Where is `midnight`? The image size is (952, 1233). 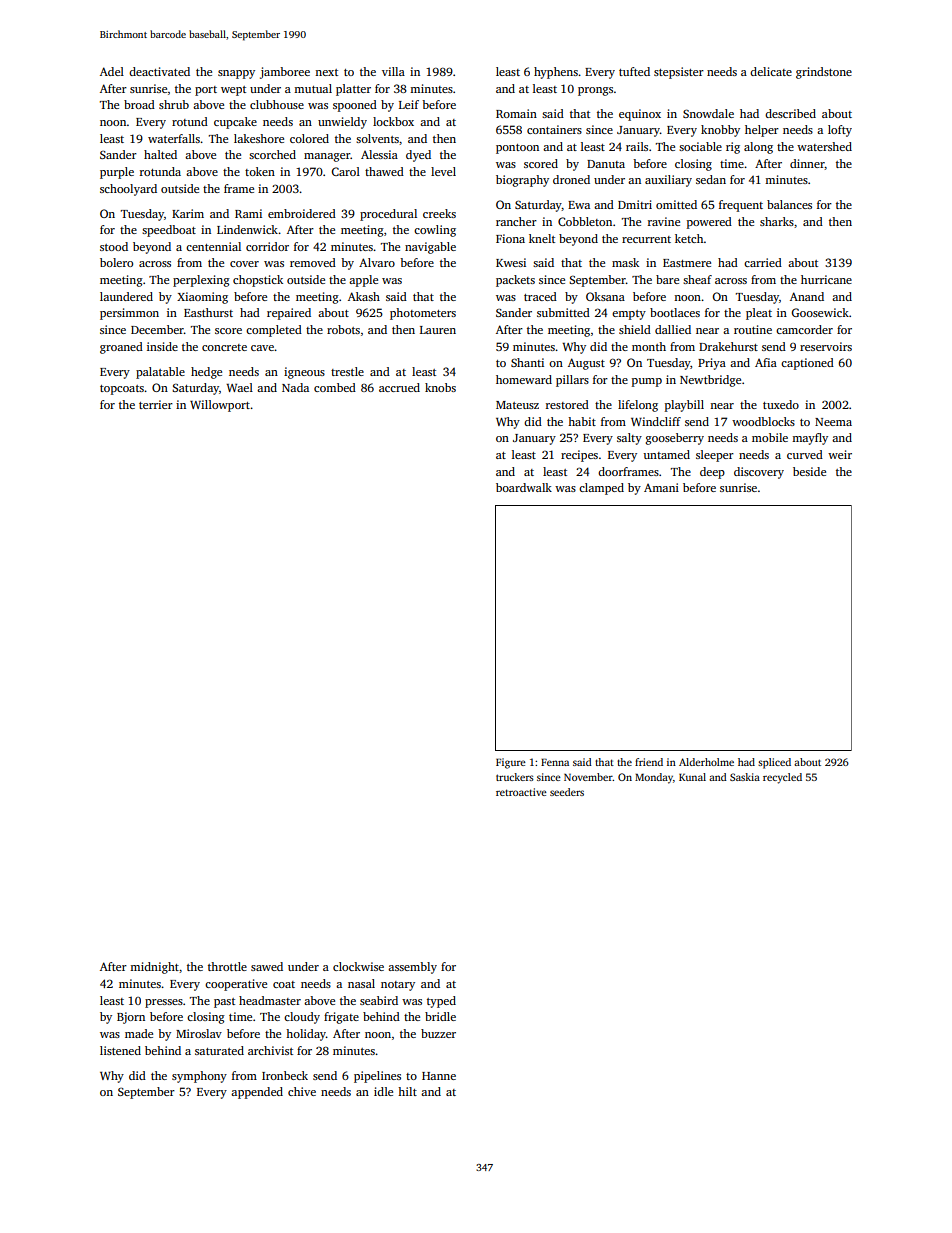 midnight is located at coordinates (154, 968).
